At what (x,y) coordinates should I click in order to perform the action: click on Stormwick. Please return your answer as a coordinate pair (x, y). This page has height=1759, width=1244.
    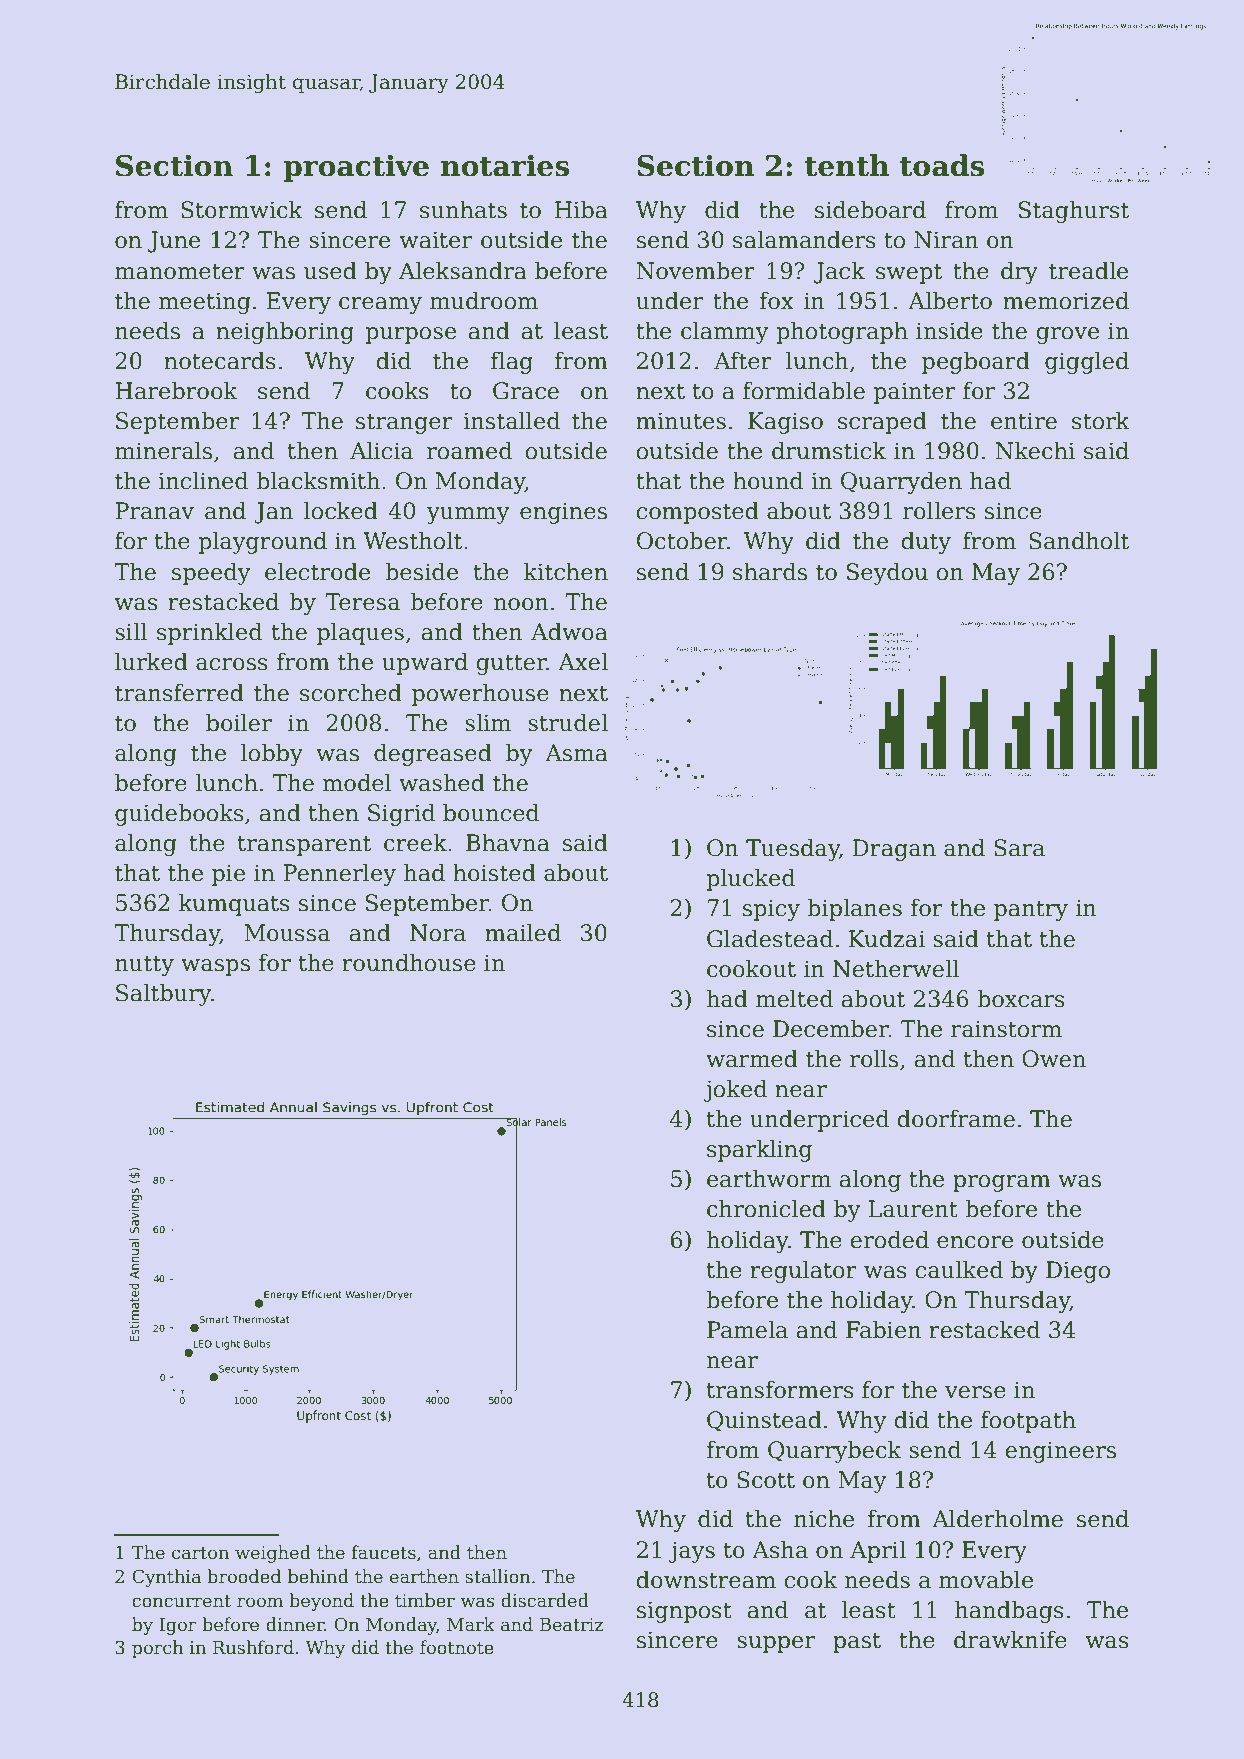
    Looking at the image, I should click on (242, 210).
